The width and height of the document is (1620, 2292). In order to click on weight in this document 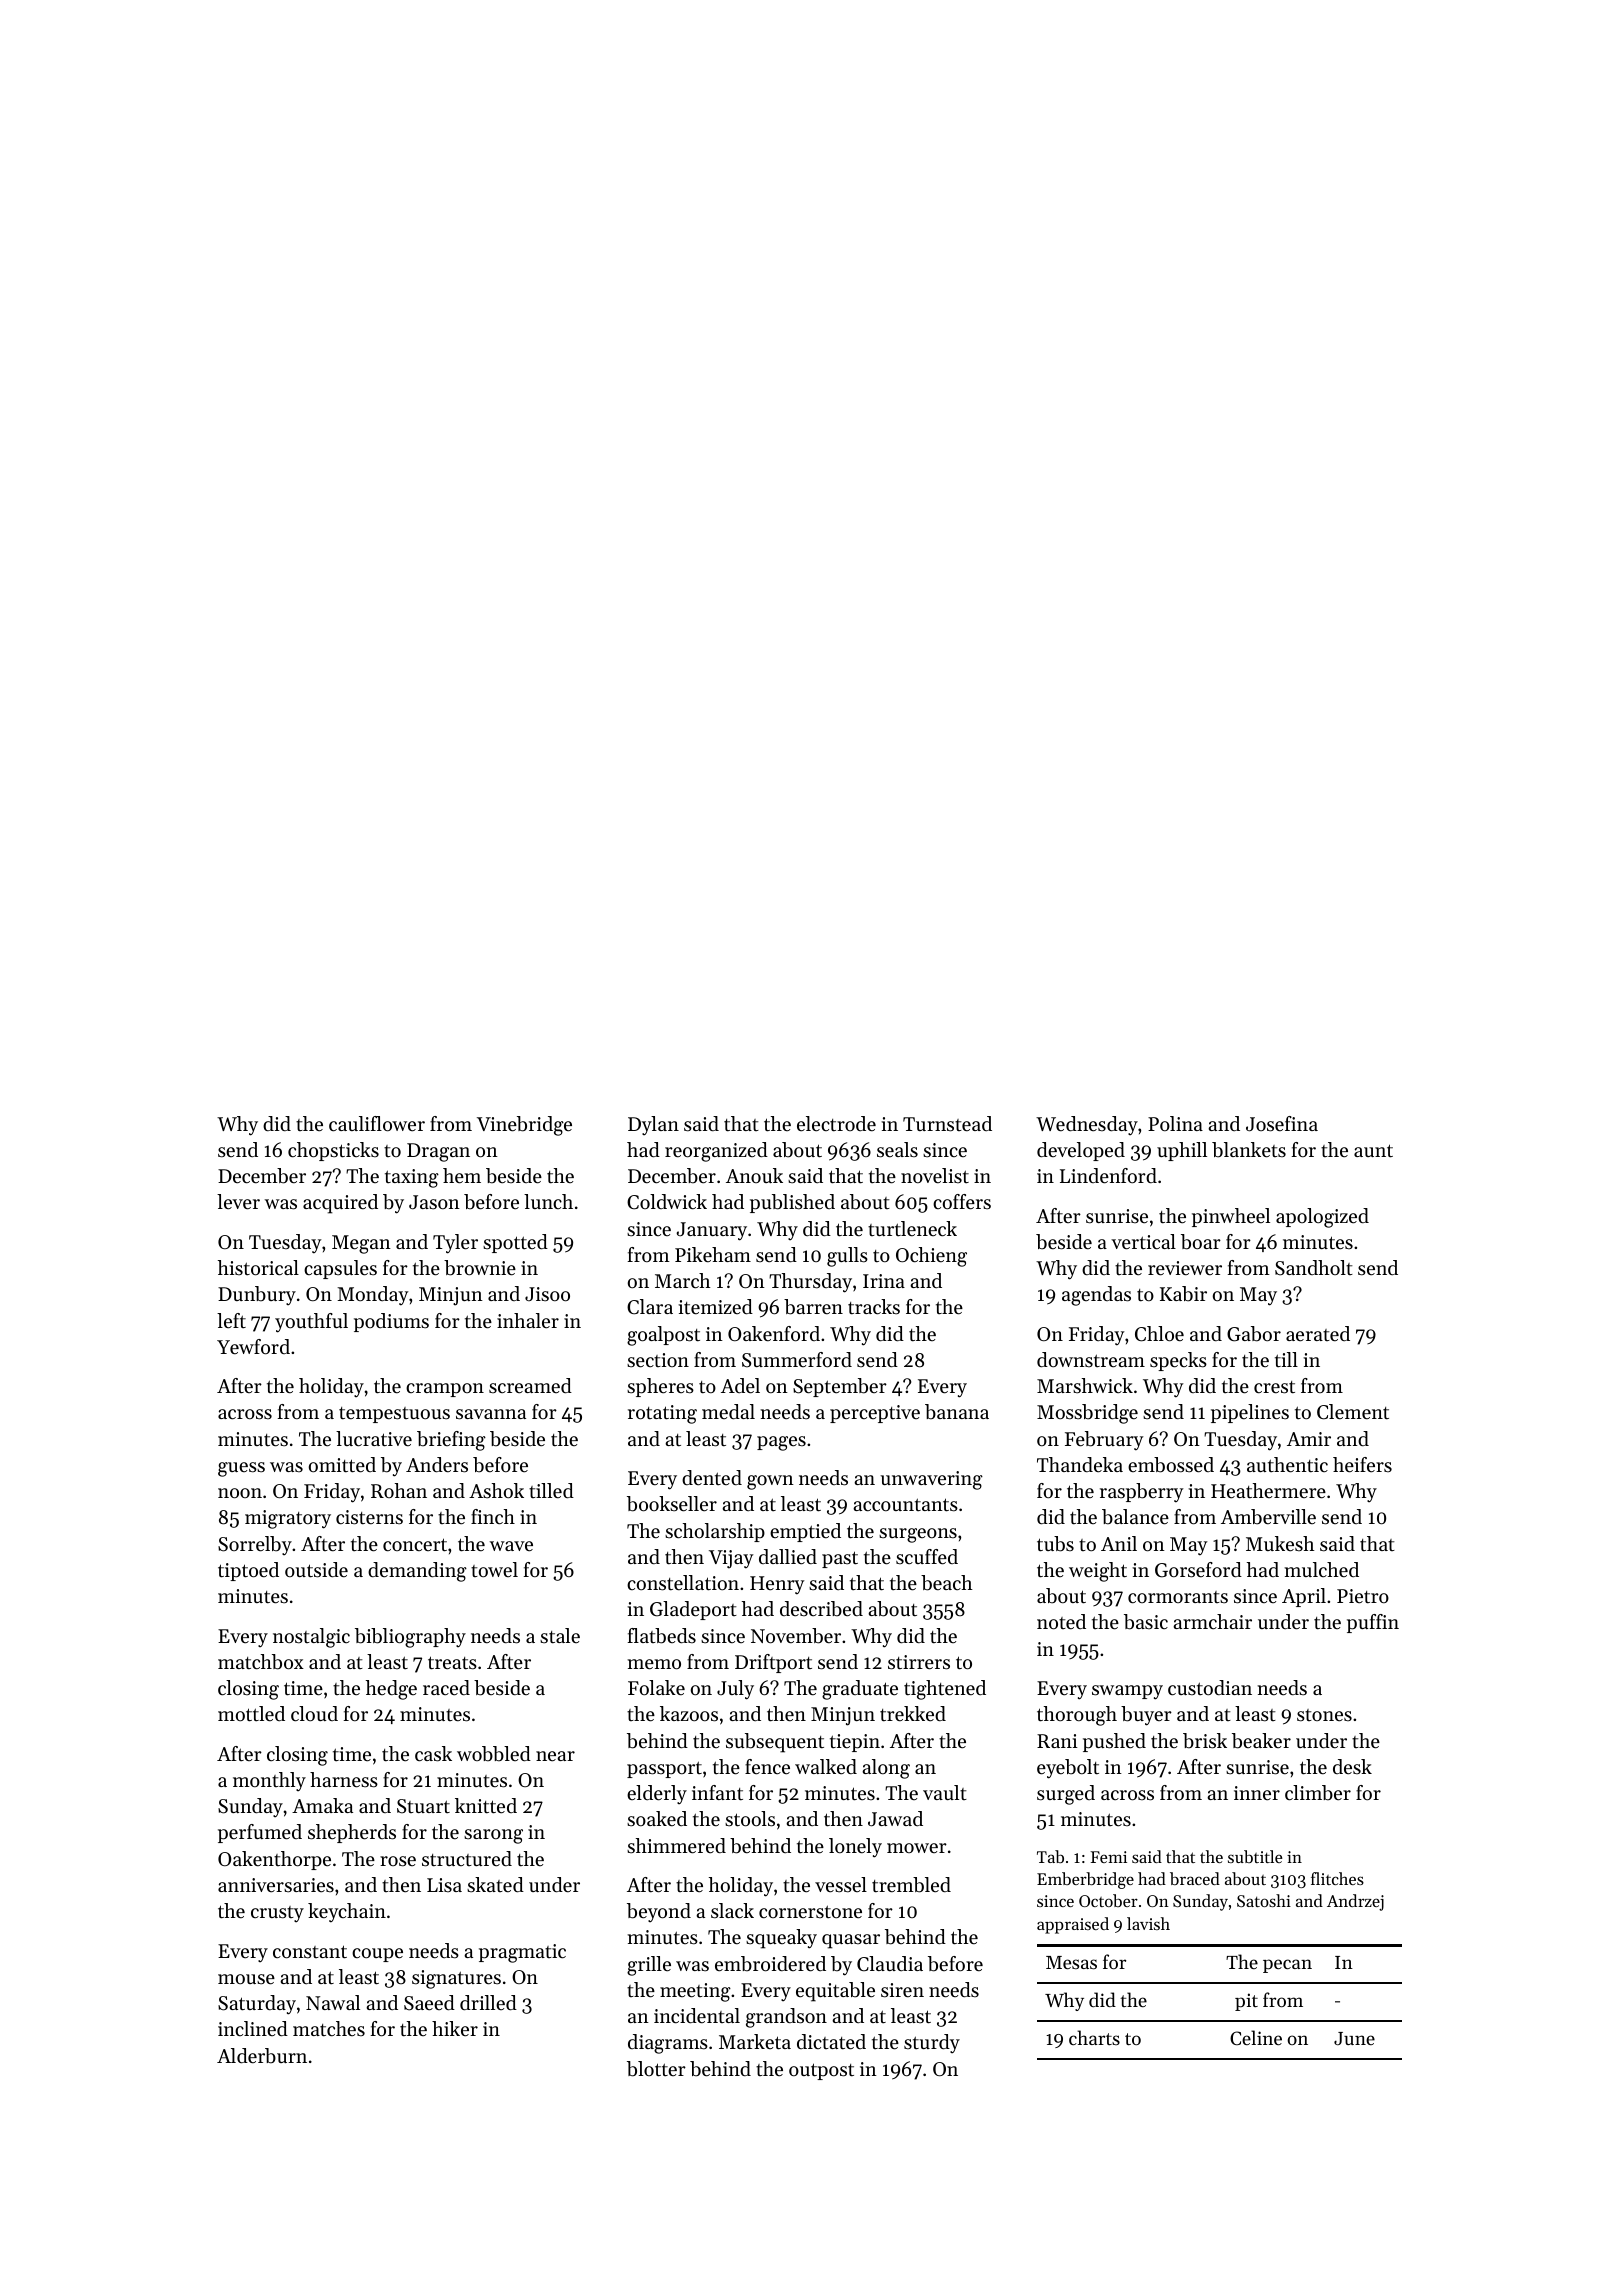, I will do `click(1098, 1572)`.
